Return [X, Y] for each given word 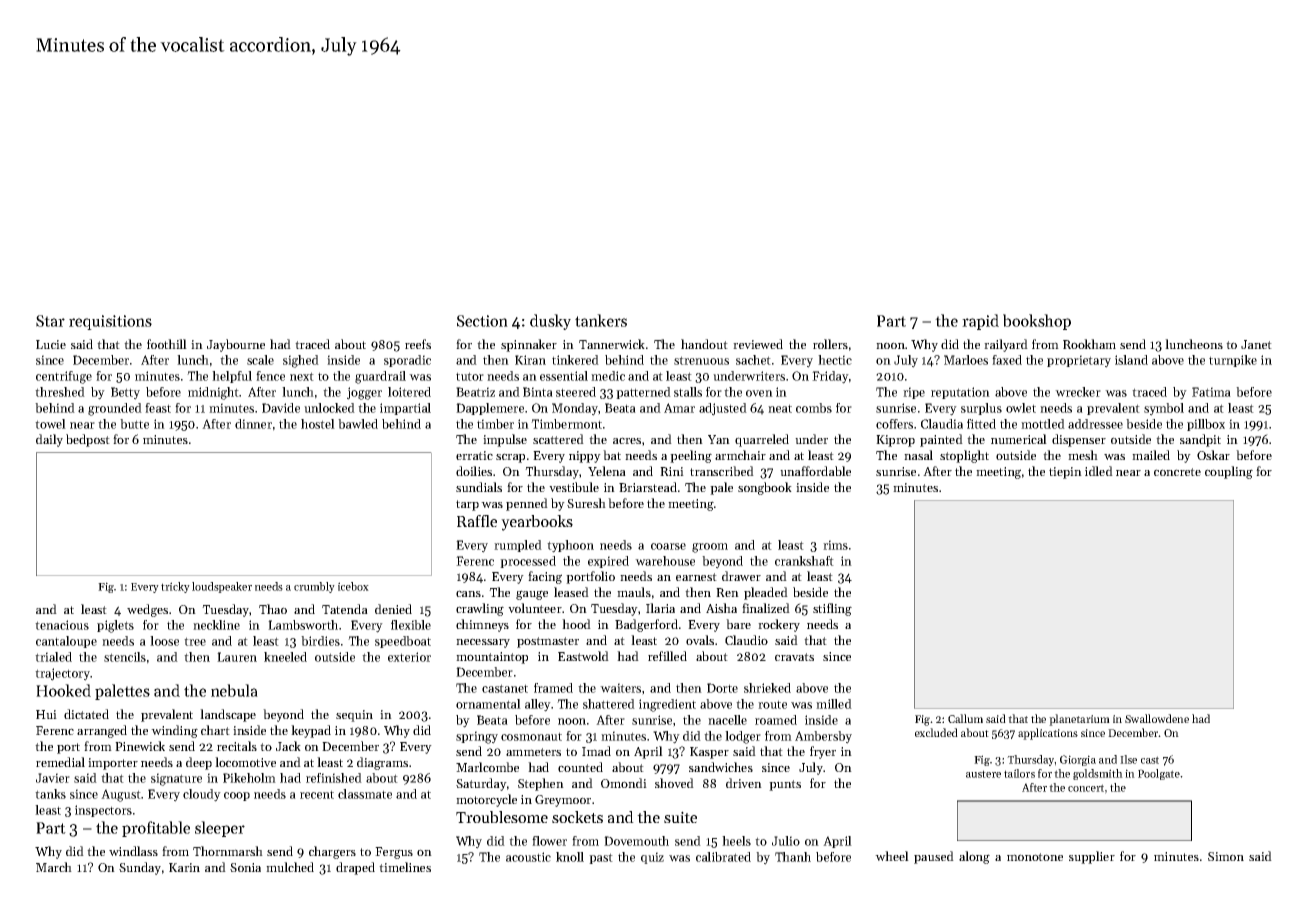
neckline [216, 625]
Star [50, 321]
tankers [601, 320]
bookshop [1037, 322]
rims [835, 545]
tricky [175, 587]
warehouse [665, 561]
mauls [634, 592]
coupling [1229, 472]
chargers [332, 852]
